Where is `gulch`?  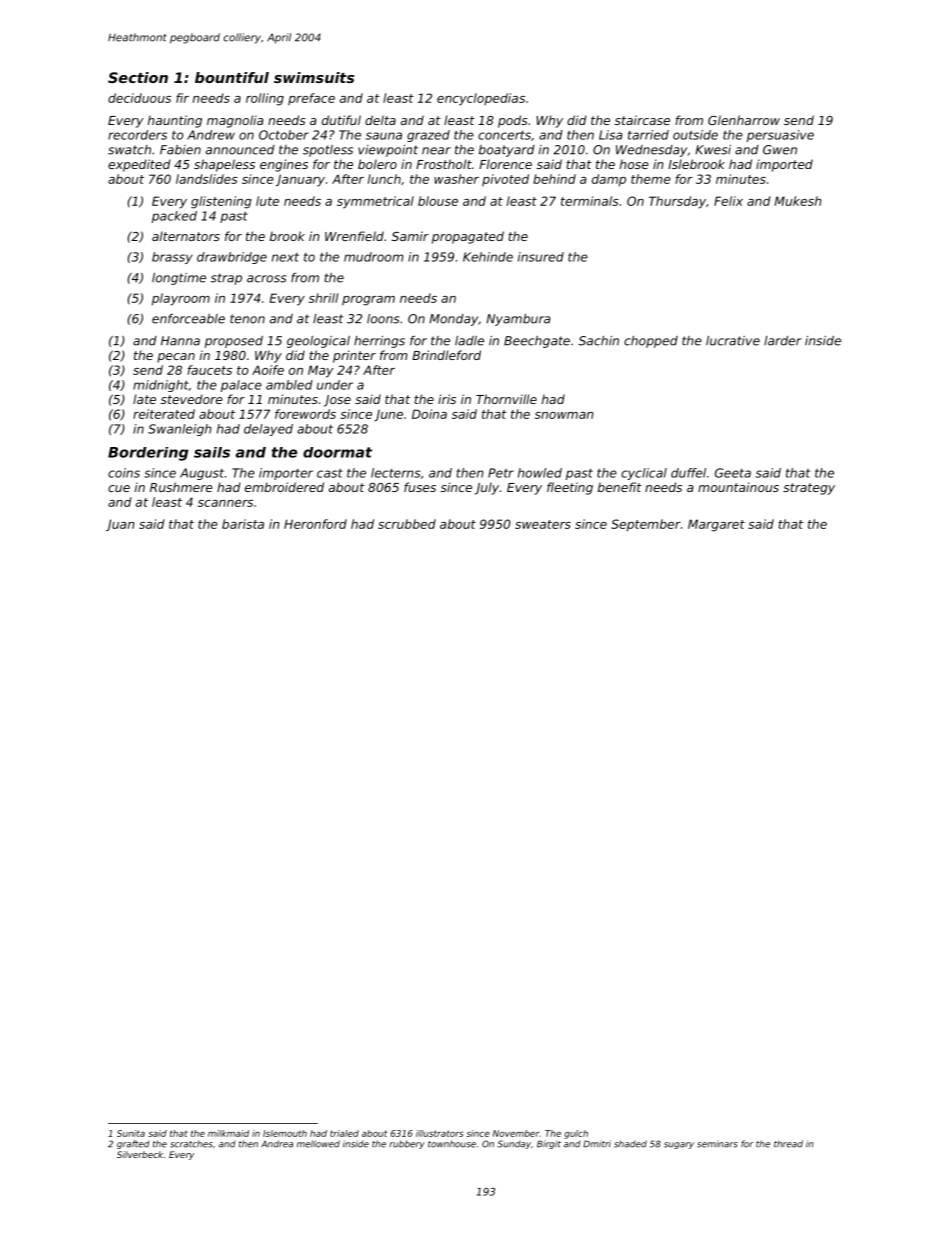
gulch is located at coordinates (576, 1134).
